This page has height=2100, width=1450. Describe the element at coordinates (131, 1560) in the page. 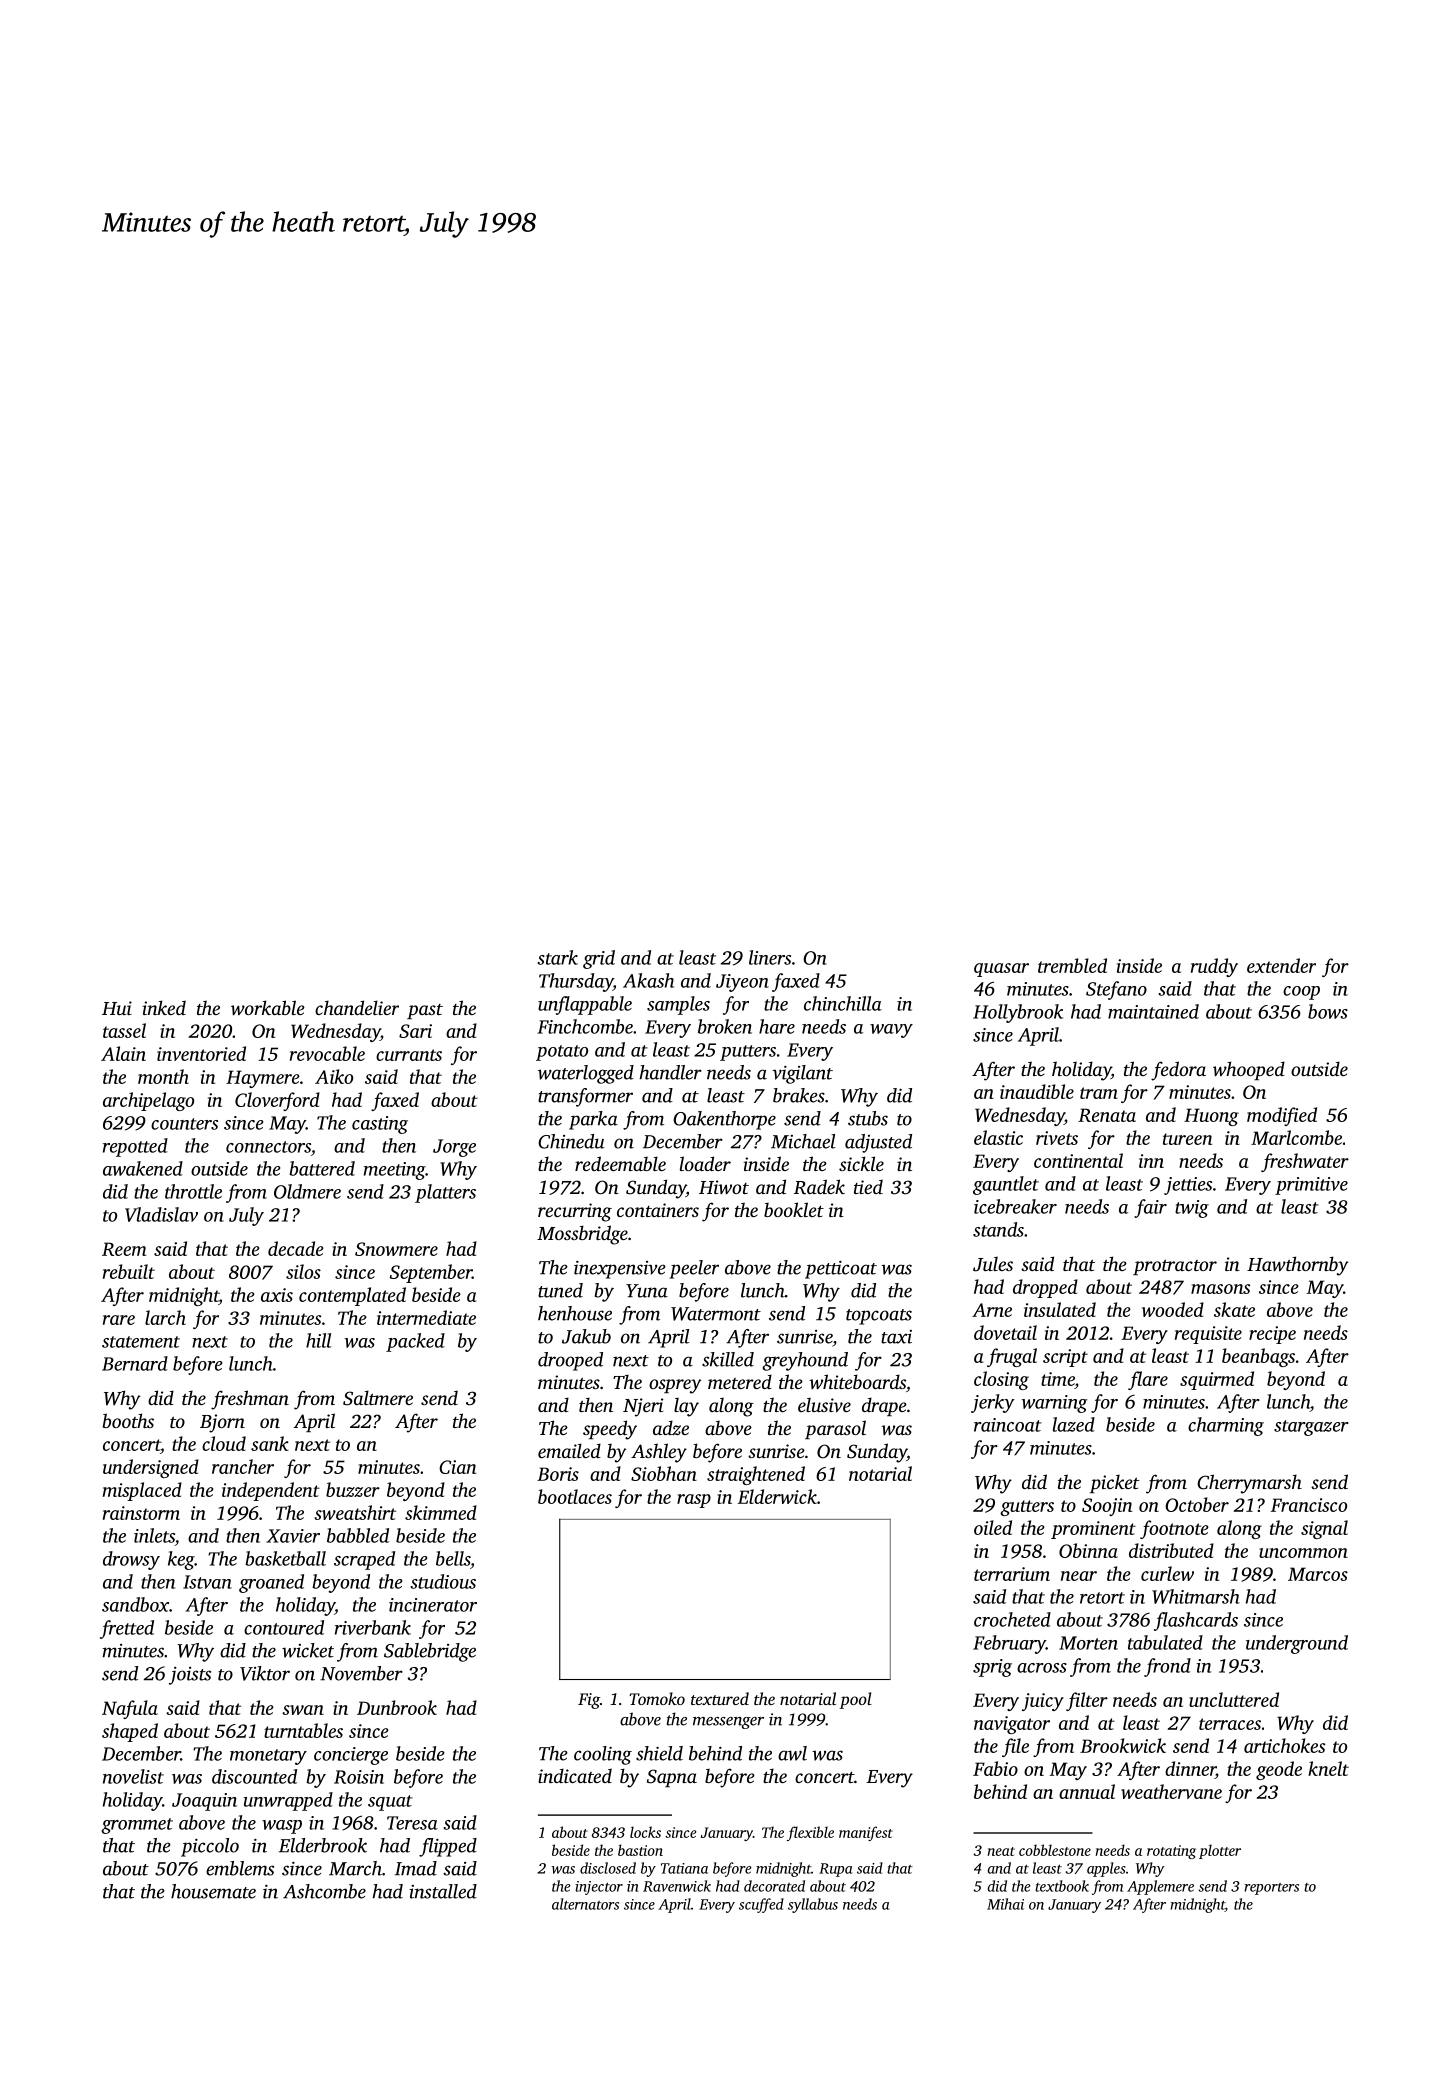

I see `drowsy` at that location.
